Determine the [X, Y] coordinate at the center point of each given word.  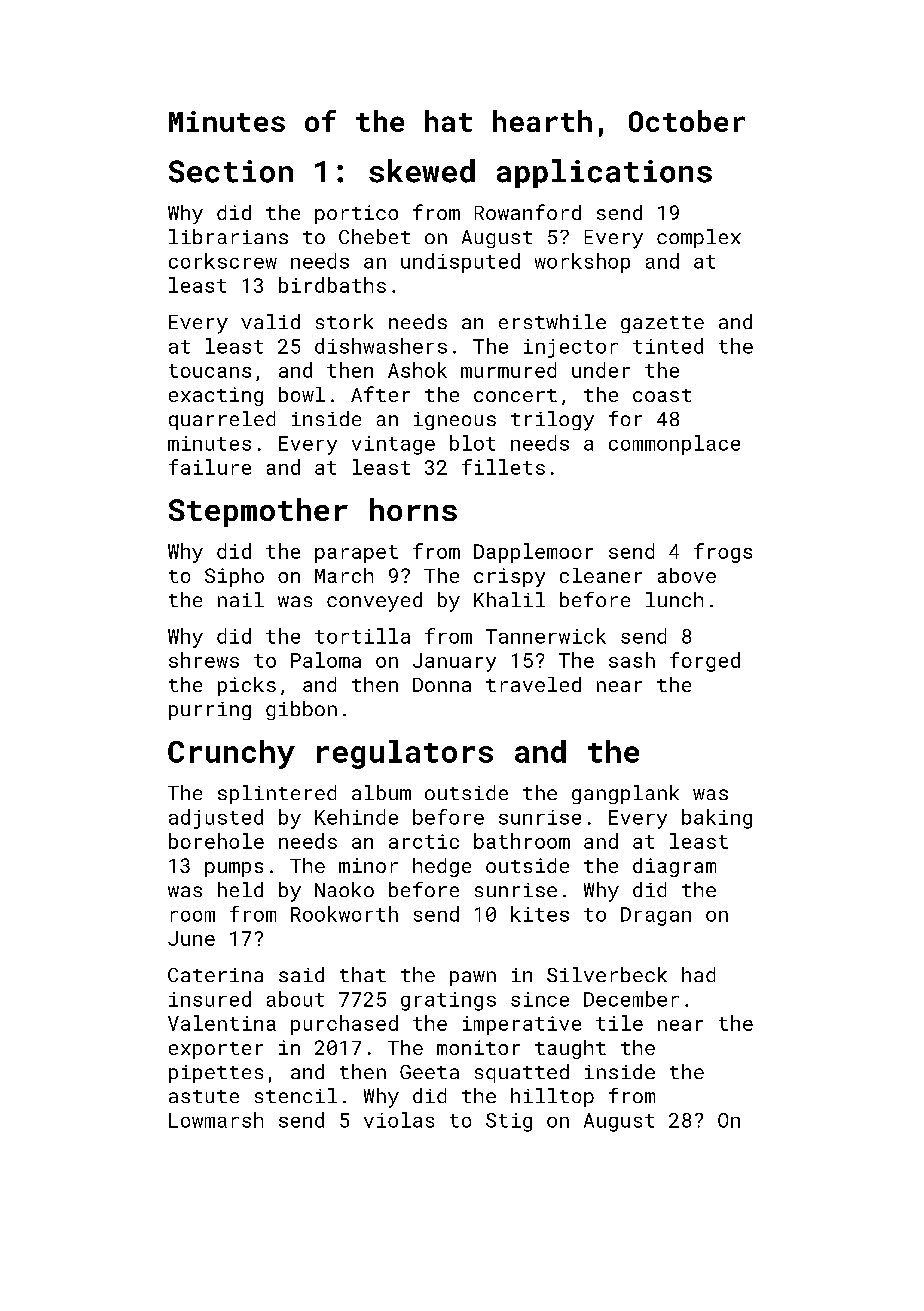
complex [699, 238]
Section [231, 171]
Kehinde [356, 817]
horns [413, 509]
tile [619, 1023]
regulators [405, 754]
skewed [422, 171]
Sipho [234, 577]
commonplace [674, 445]
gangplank [625, 794]
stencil [296, 1095]
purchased [344, 1025]
